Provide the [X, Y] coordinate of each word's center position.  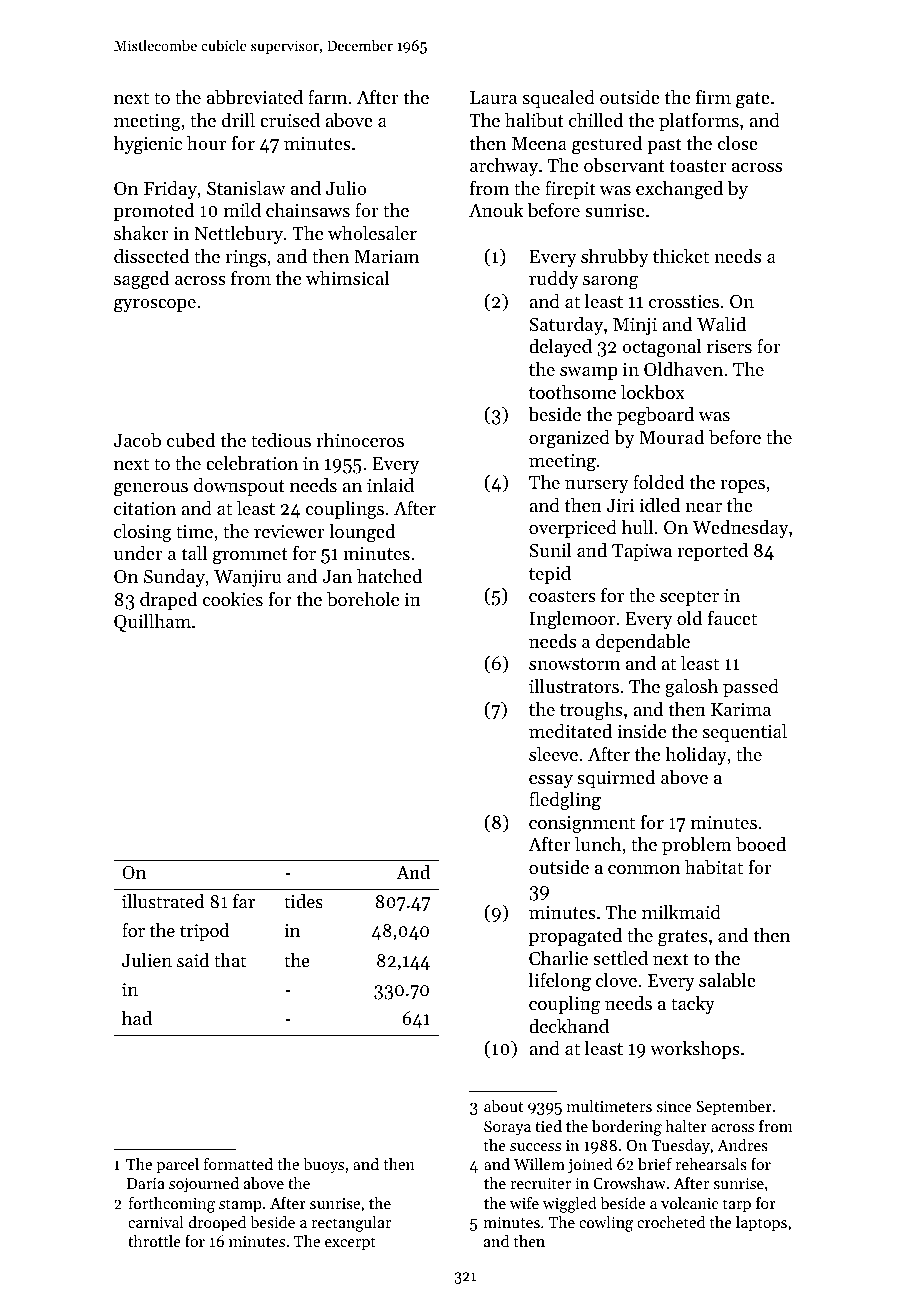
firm [713, 96]
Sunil [550, 550]
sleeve [553, 754]
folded [658, 481]
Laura [493, 97]
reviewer [289, 531]
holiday [696, 756]
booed [761, 844]
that [230, 960]
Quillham [152, 623]
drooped [217, 1224]
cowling [606, 1224]
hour [206, 143]
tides [303, 901]
